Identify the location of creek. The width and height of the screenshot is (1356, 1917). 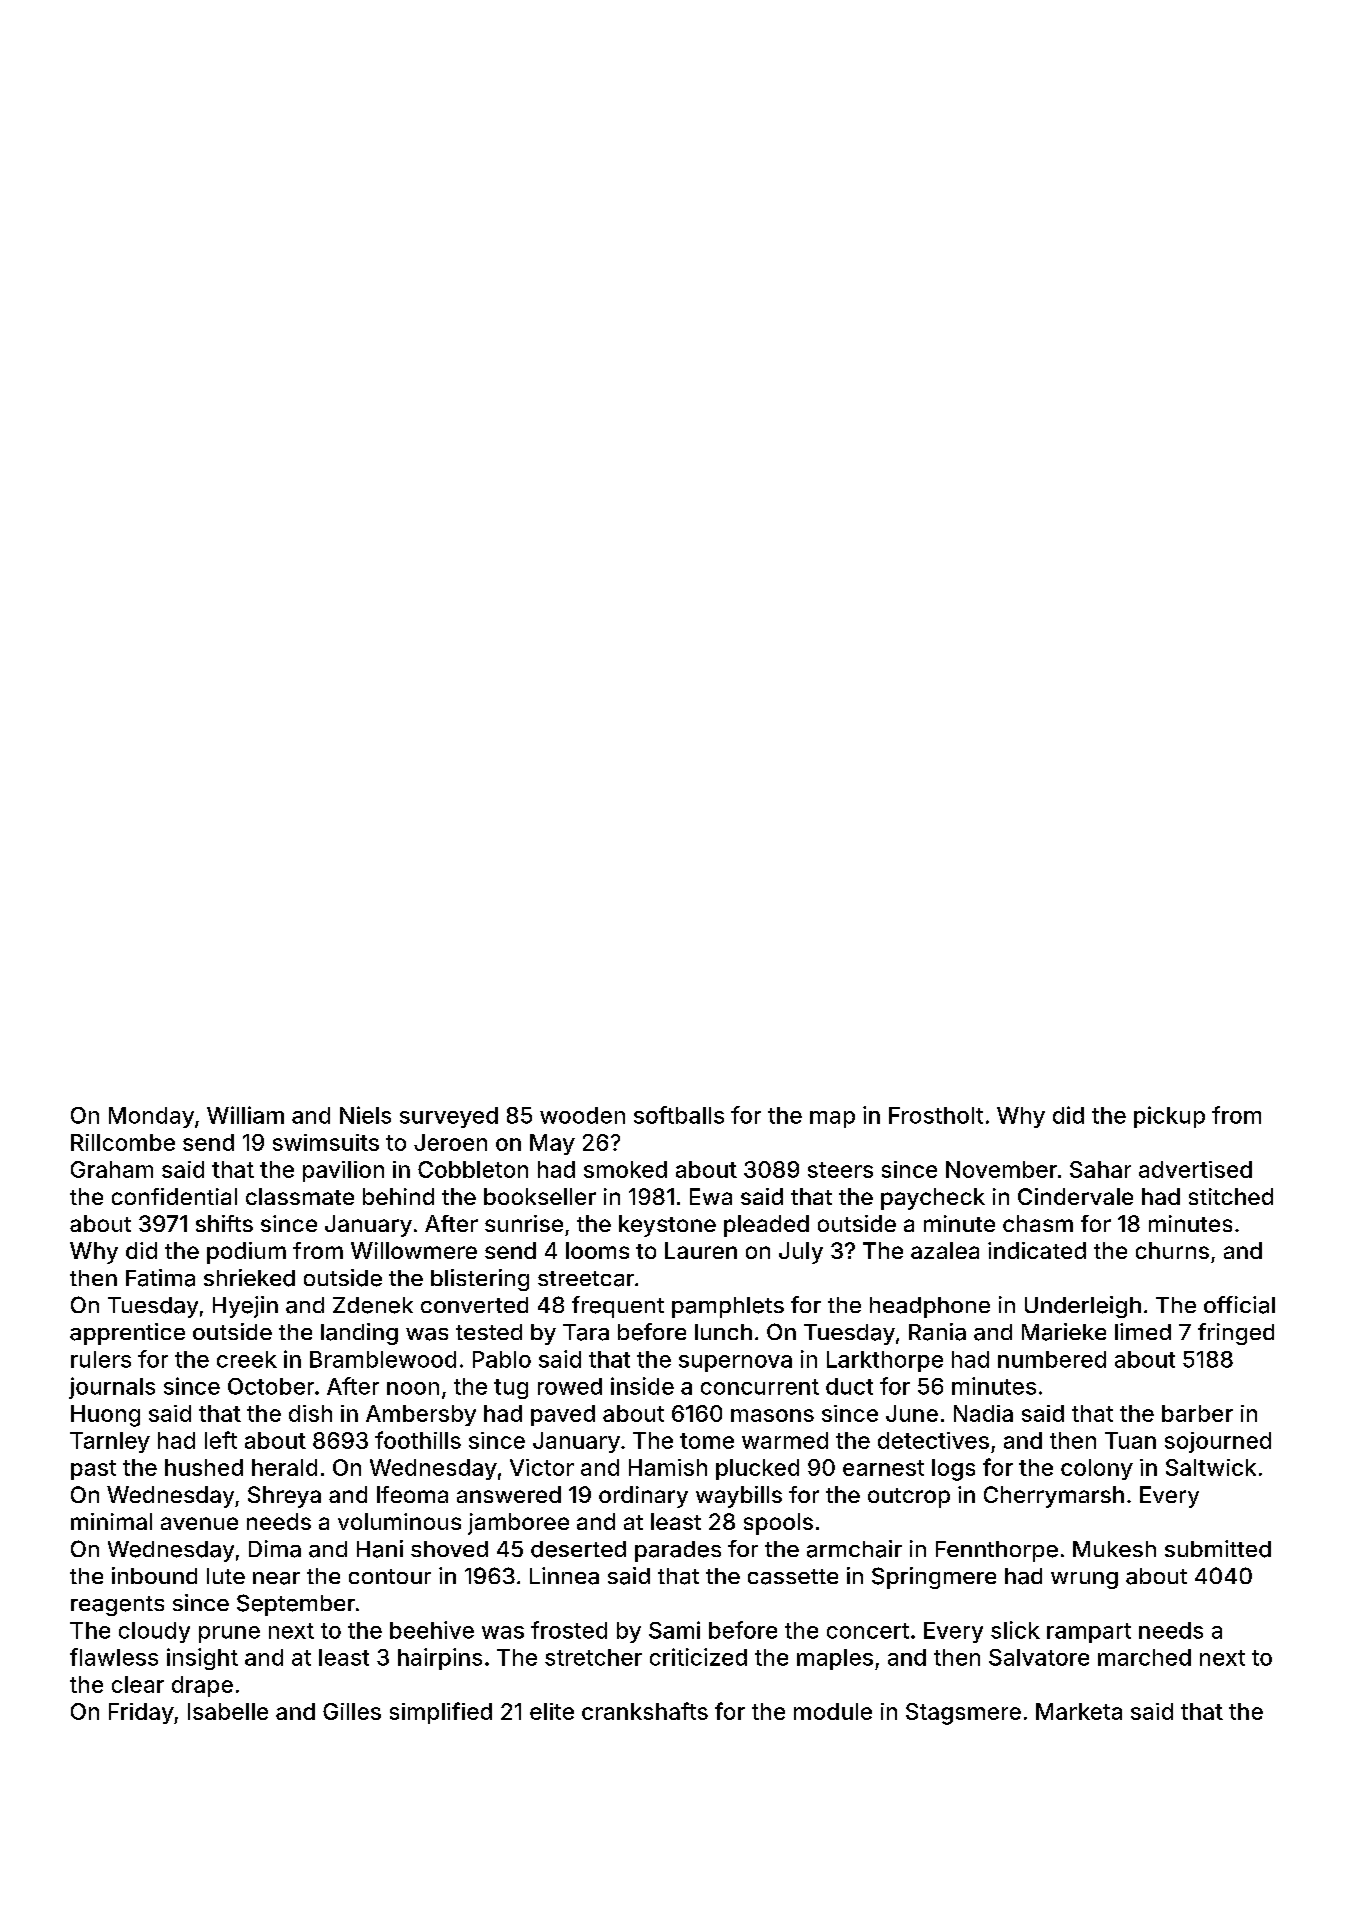
(247, 1359).
